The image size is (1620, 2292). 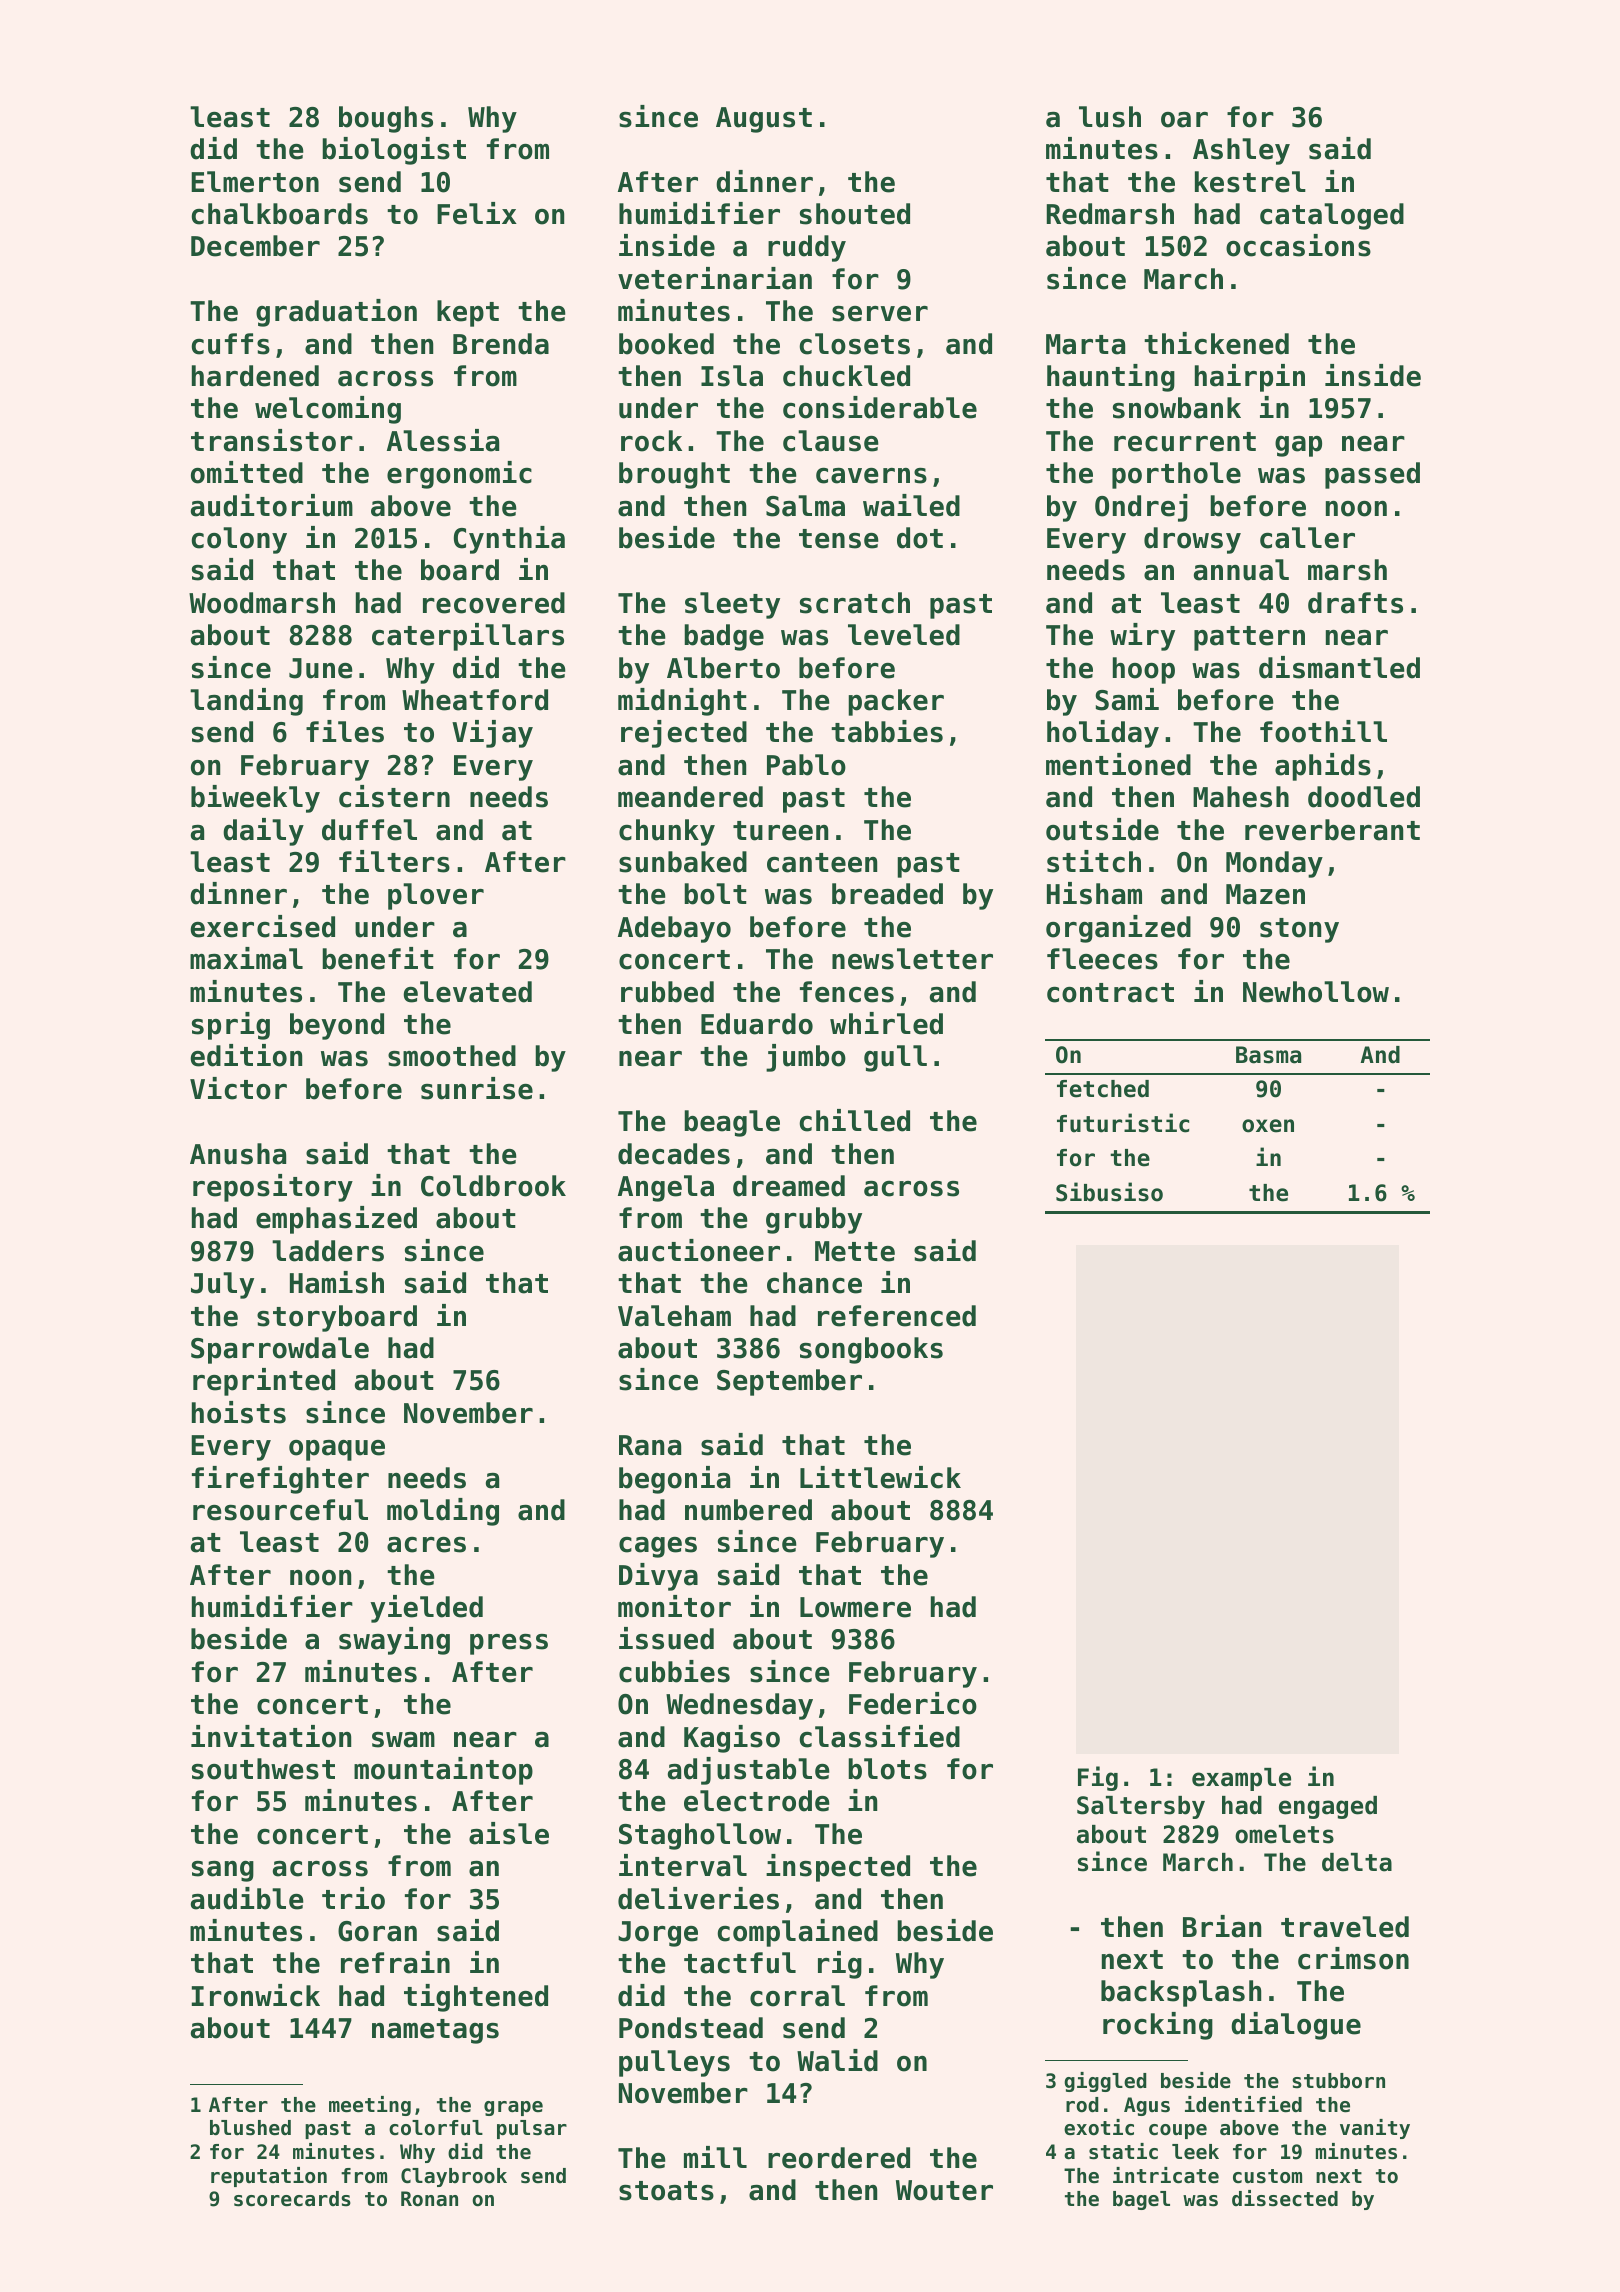 I want to click on colorful, so click(x=436, y=2128).
